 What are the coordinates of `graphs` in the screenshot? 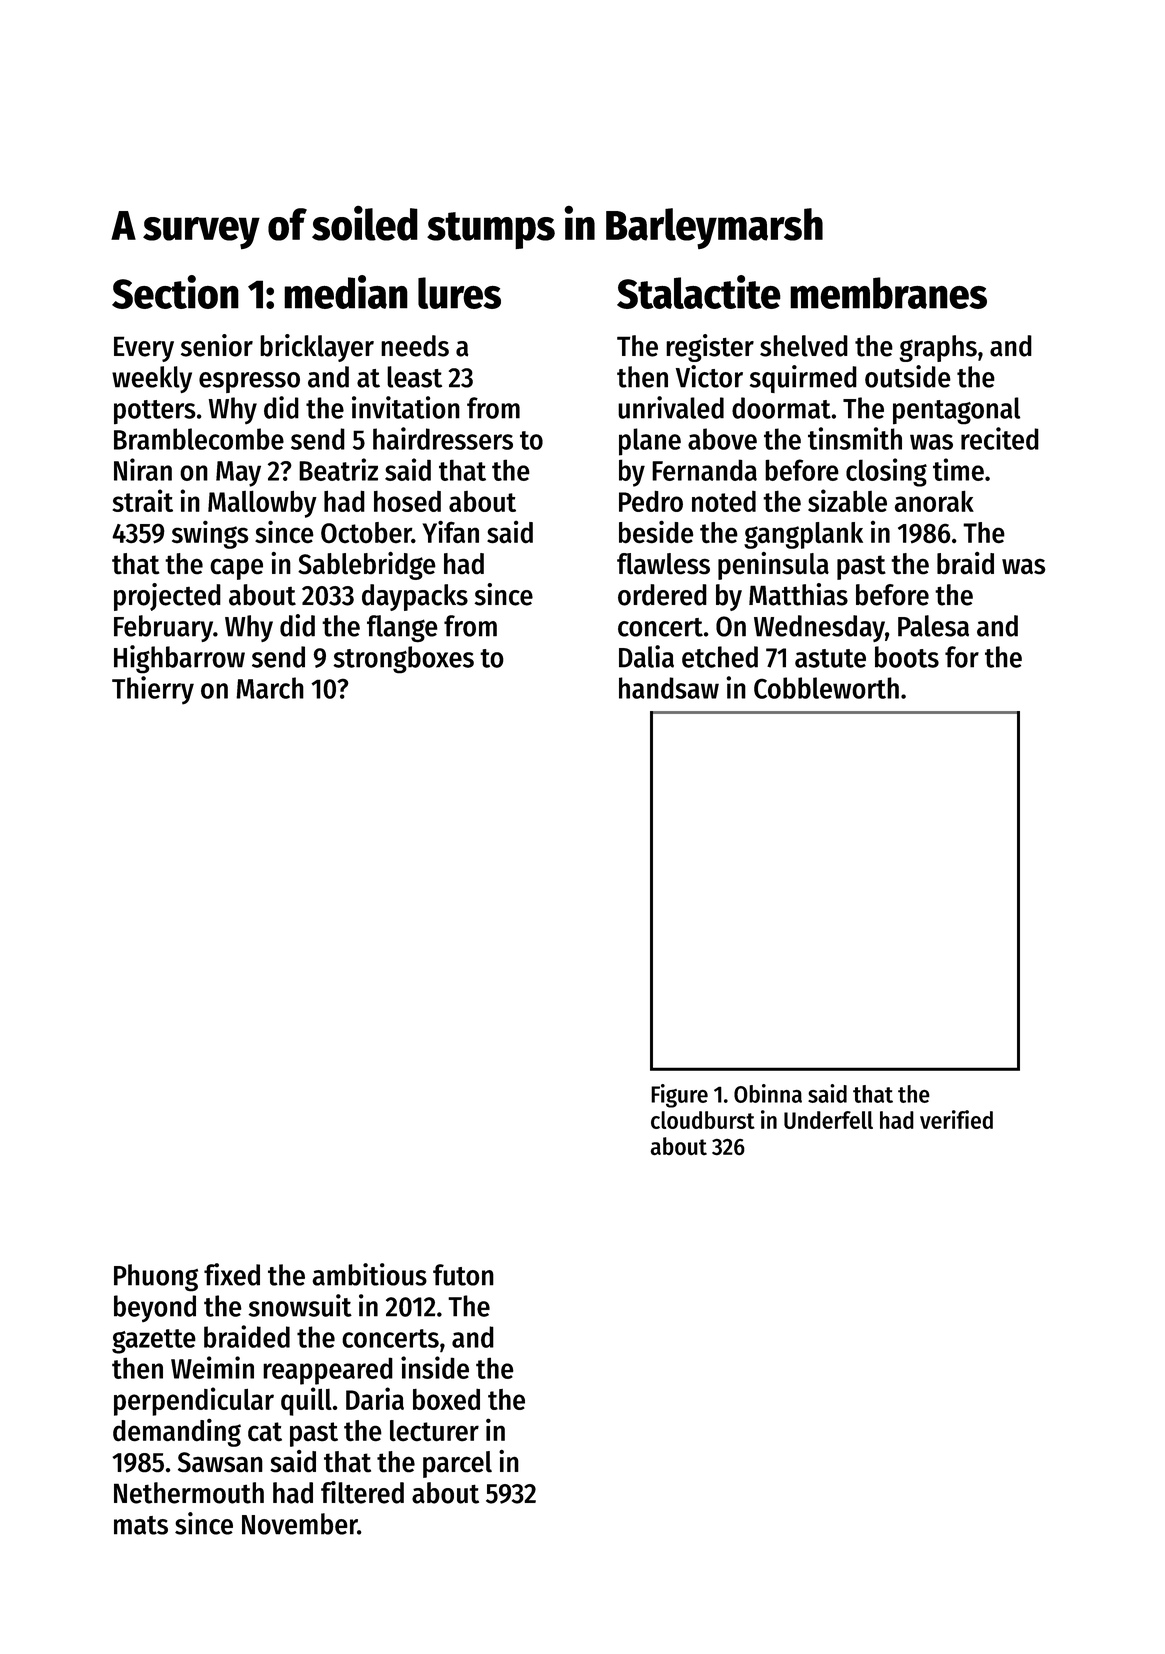 It's located at (938, 348).
